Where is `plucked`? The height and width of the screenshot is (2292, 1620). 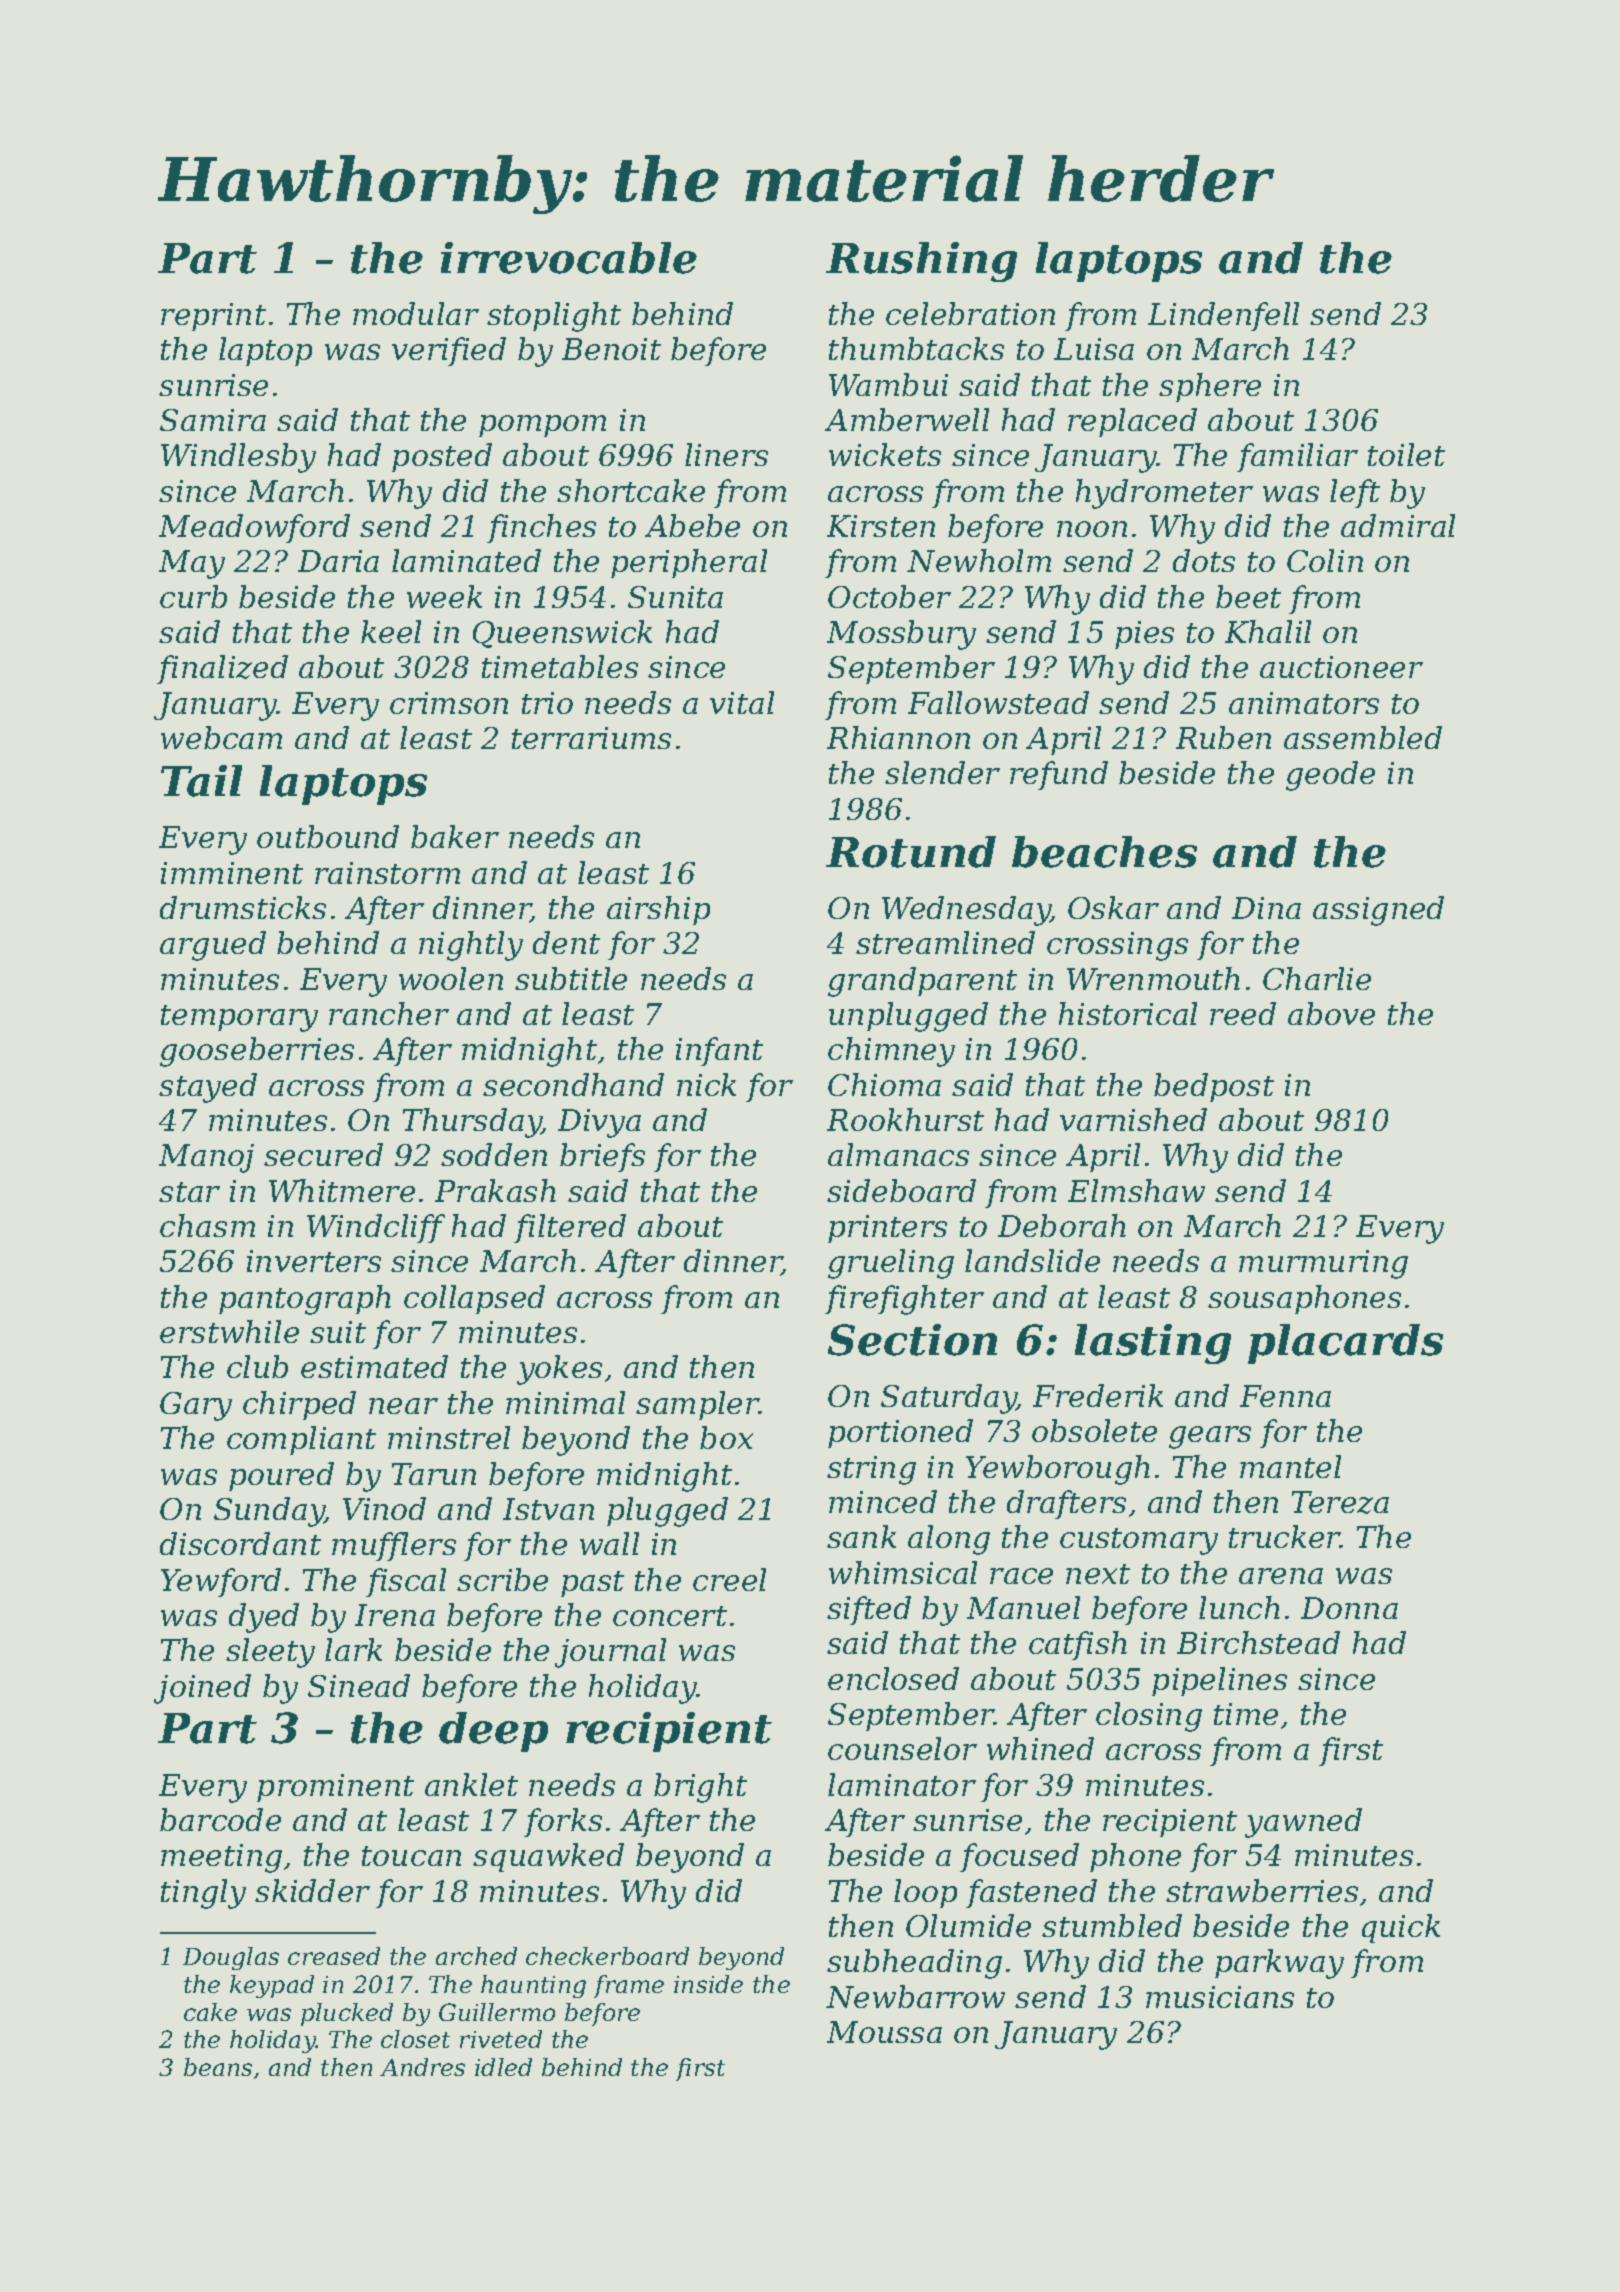
plucked is located at coordinates (347, 2014).
